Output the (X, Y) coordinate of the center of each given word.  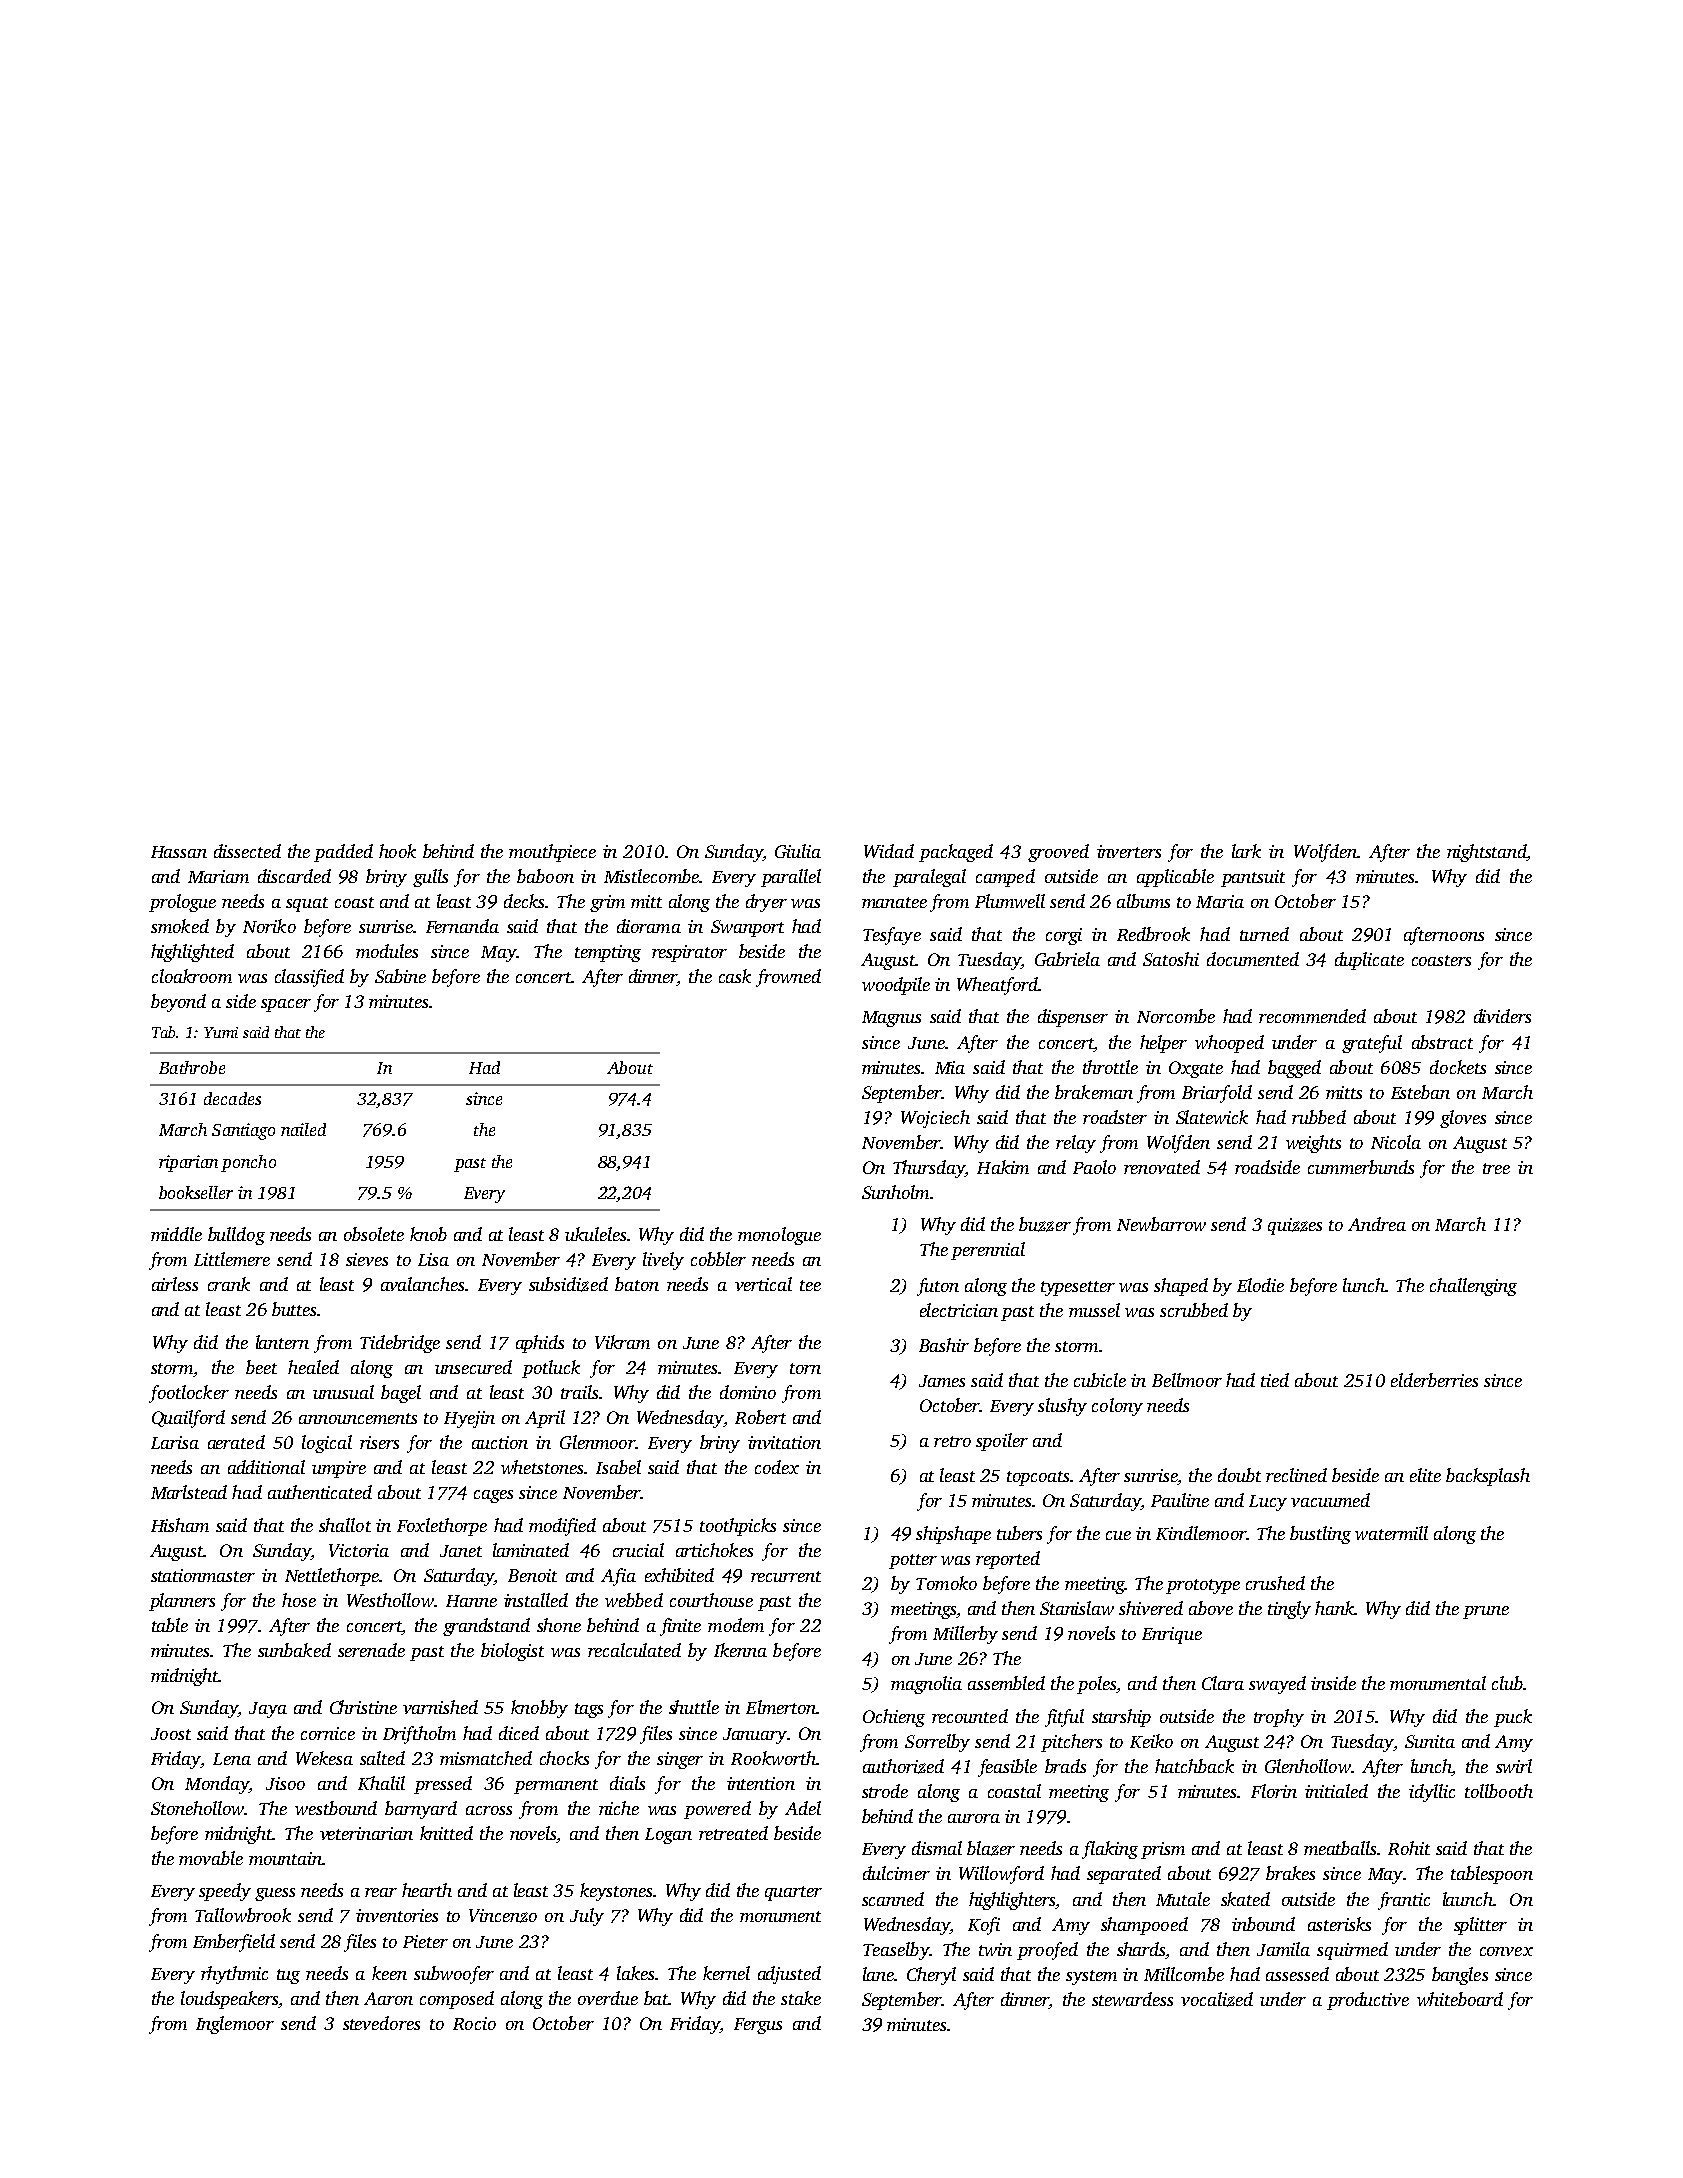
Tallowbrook (243, 1915)
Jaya (268, 1710)
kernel (726, 1973)
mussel (1094, 1310)
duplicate (1369, 961)
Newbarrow (1161, 1224)
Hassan (179, 852)
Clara (1223, 1683)
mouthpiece (552, 853)
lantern (282, 1342)
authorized (903, 1766)
